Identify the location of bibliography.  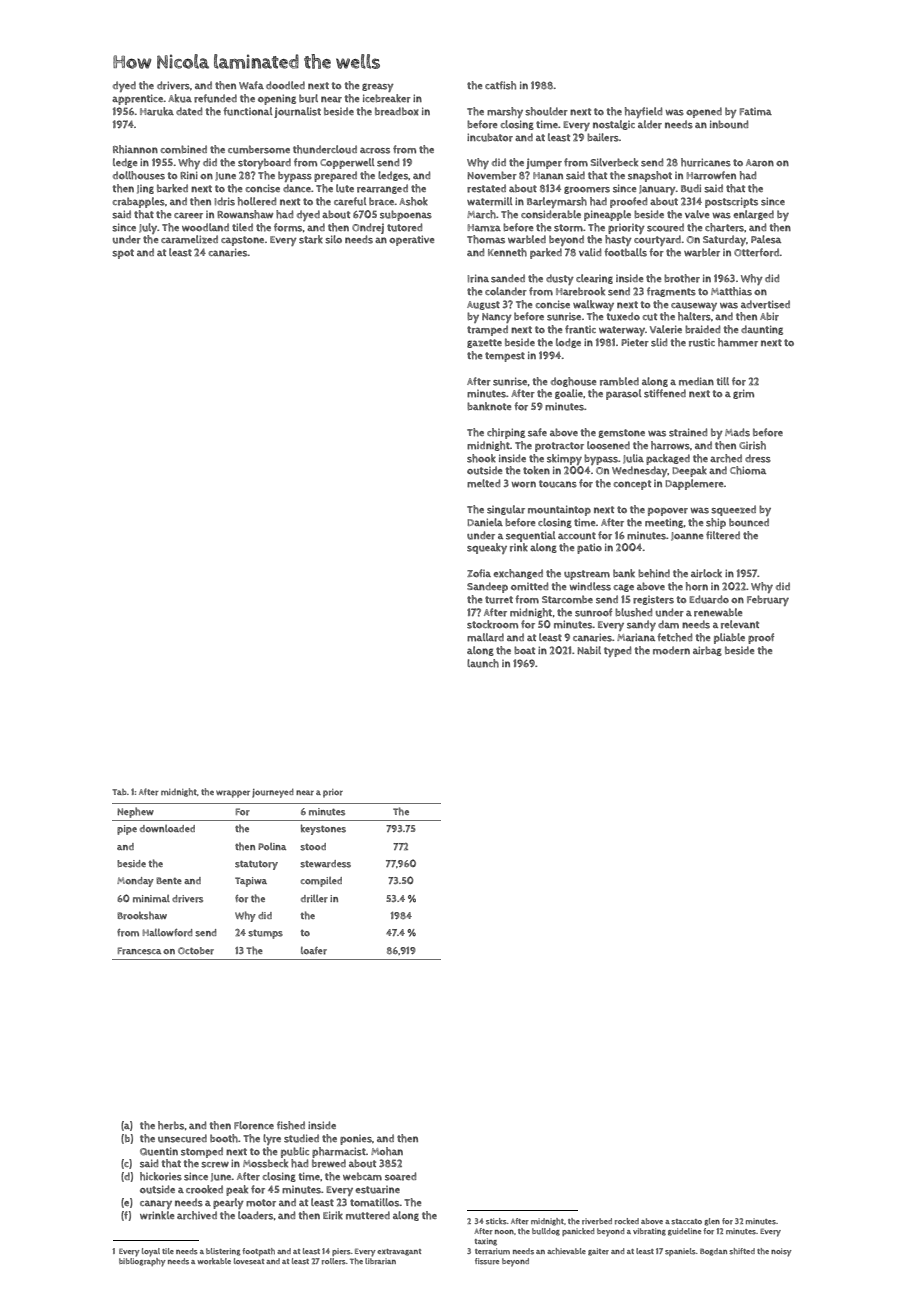
(142, 1262).
